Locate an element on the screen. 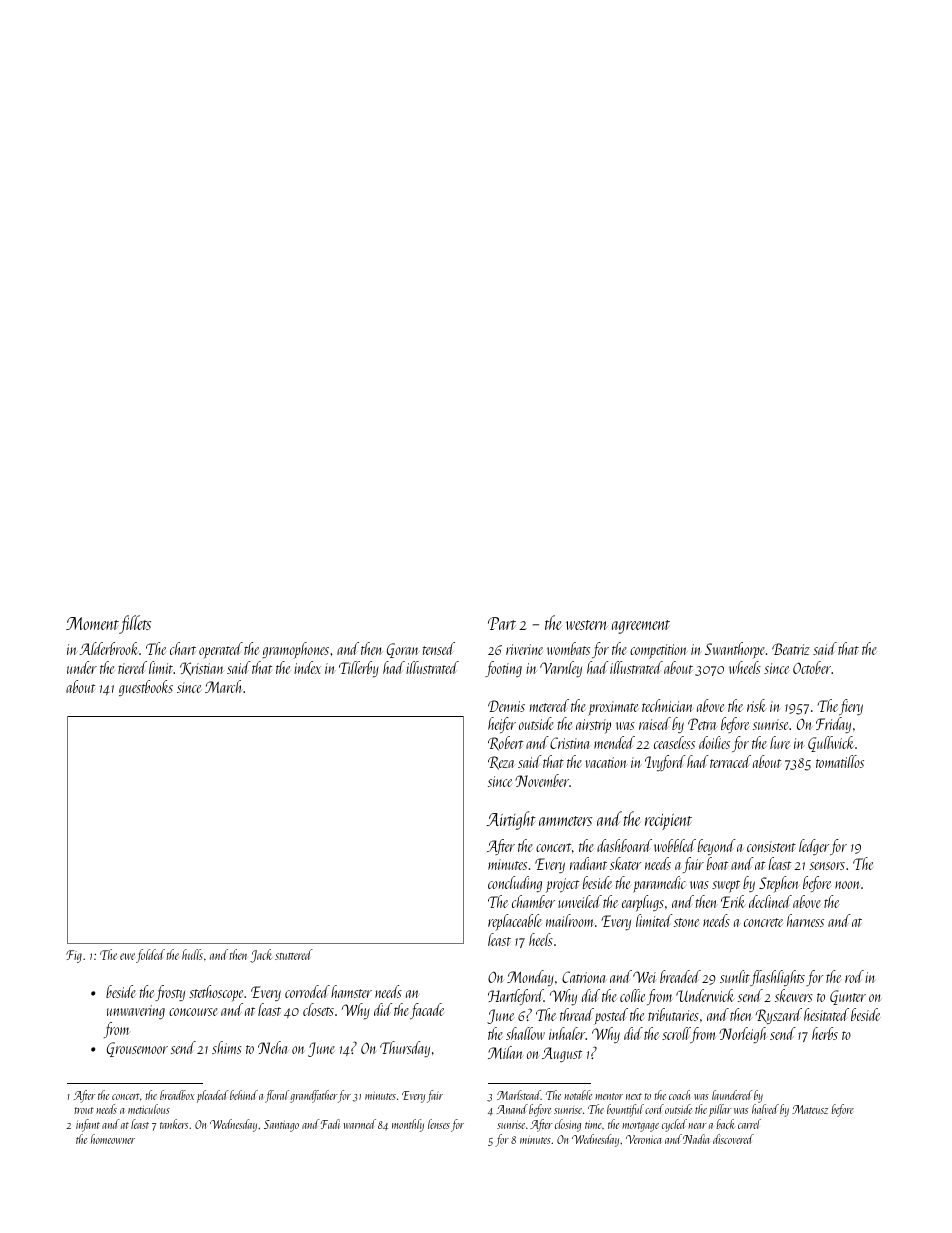 This screenshot has height=1233, width=952. shims is located at coordinates (227, 1047).
